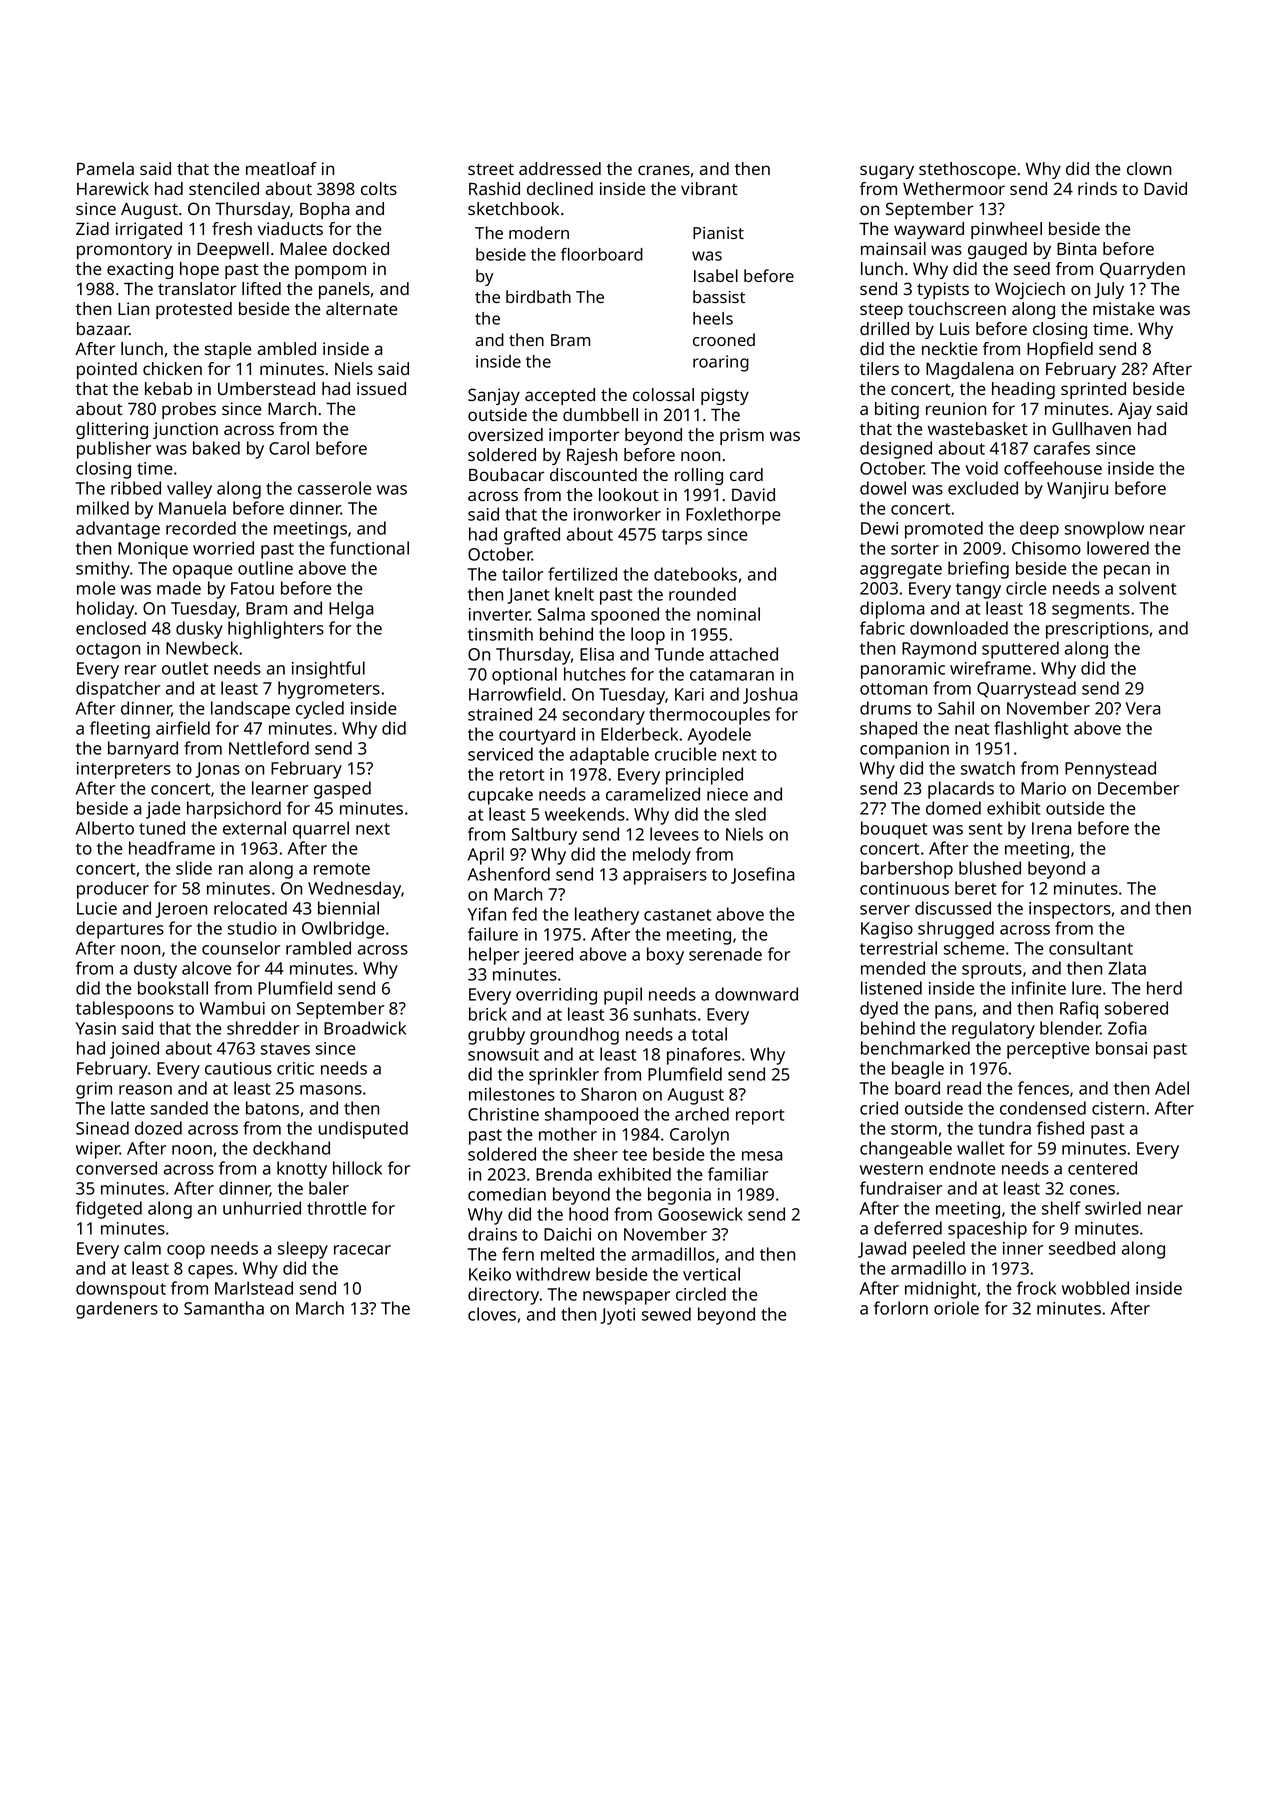  Describe the element at coordinates (172, 848) in the screenshot. I see `headframe` at that location.
